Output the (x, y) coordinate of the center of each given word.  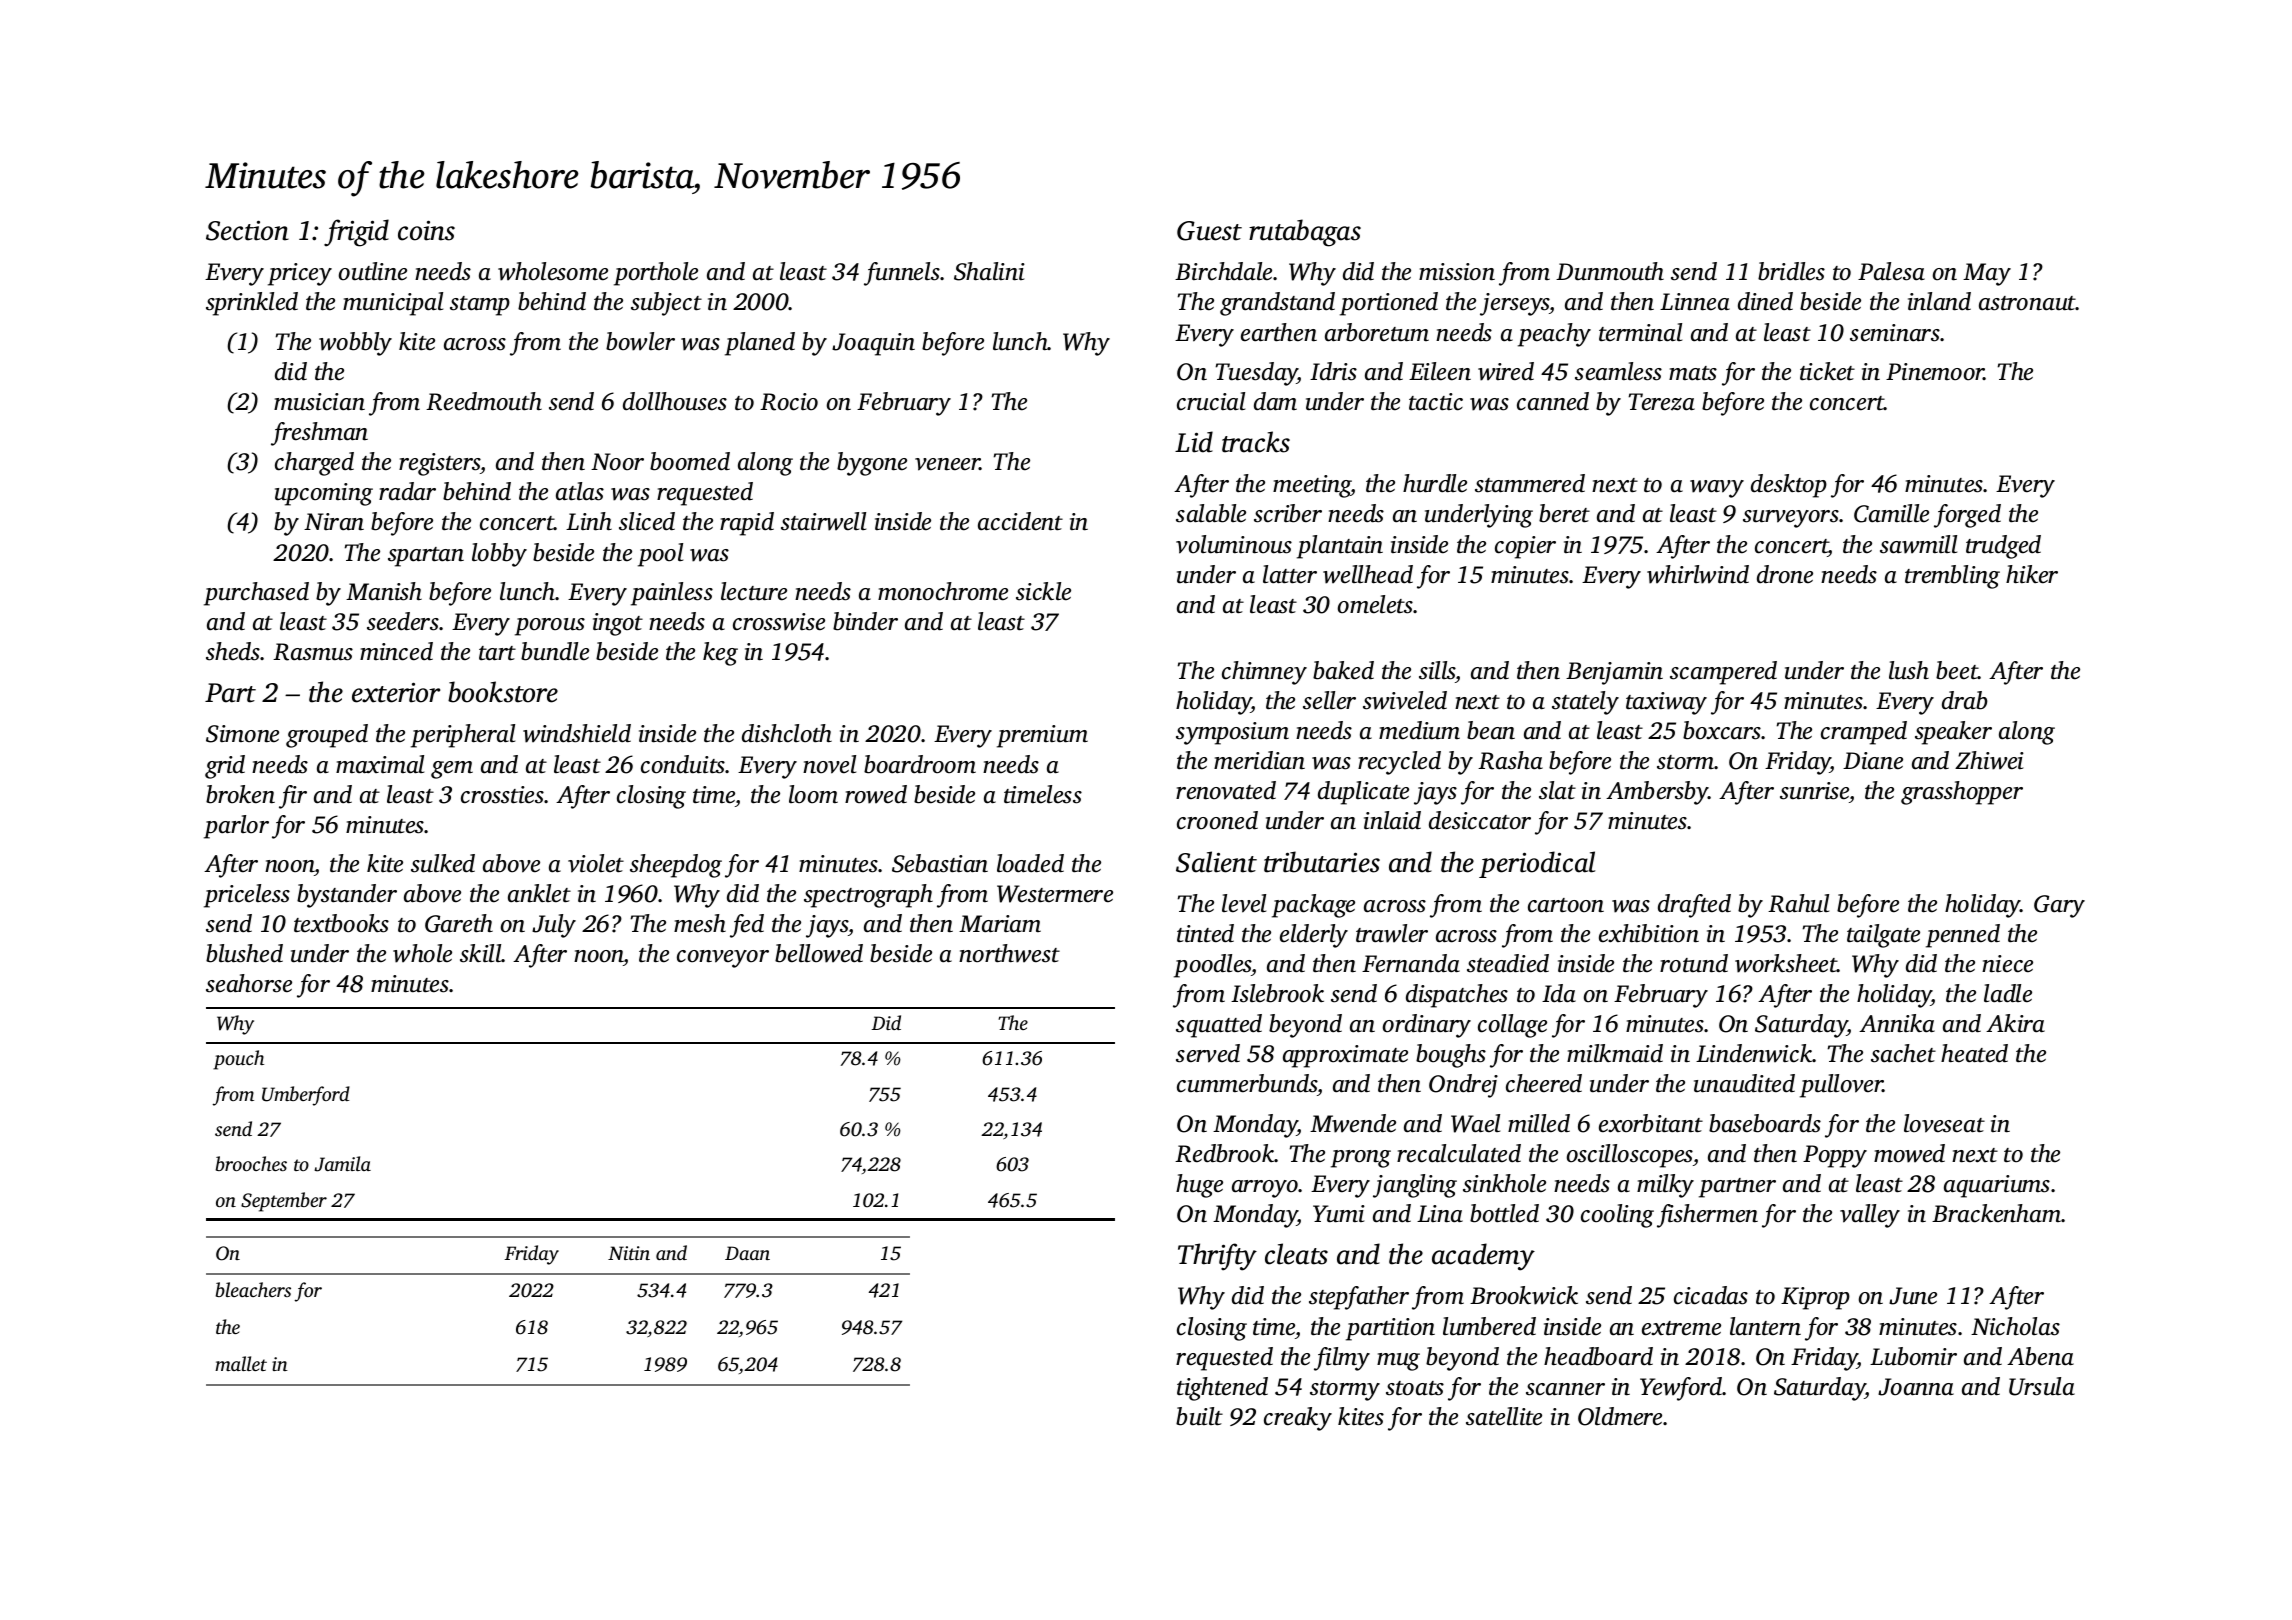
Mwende (1353, 1123)
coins (426, 230)
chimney (1264, 673)
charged (314, 464)
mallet (241, 1363)
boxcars (1722, 730)
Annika (1897, 1023)
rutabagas (1305, 233)
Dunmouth (1610, 271)
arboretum (1377, 332)
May (1987, 274)
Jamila (342, 1164)
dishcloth (787, 733)
